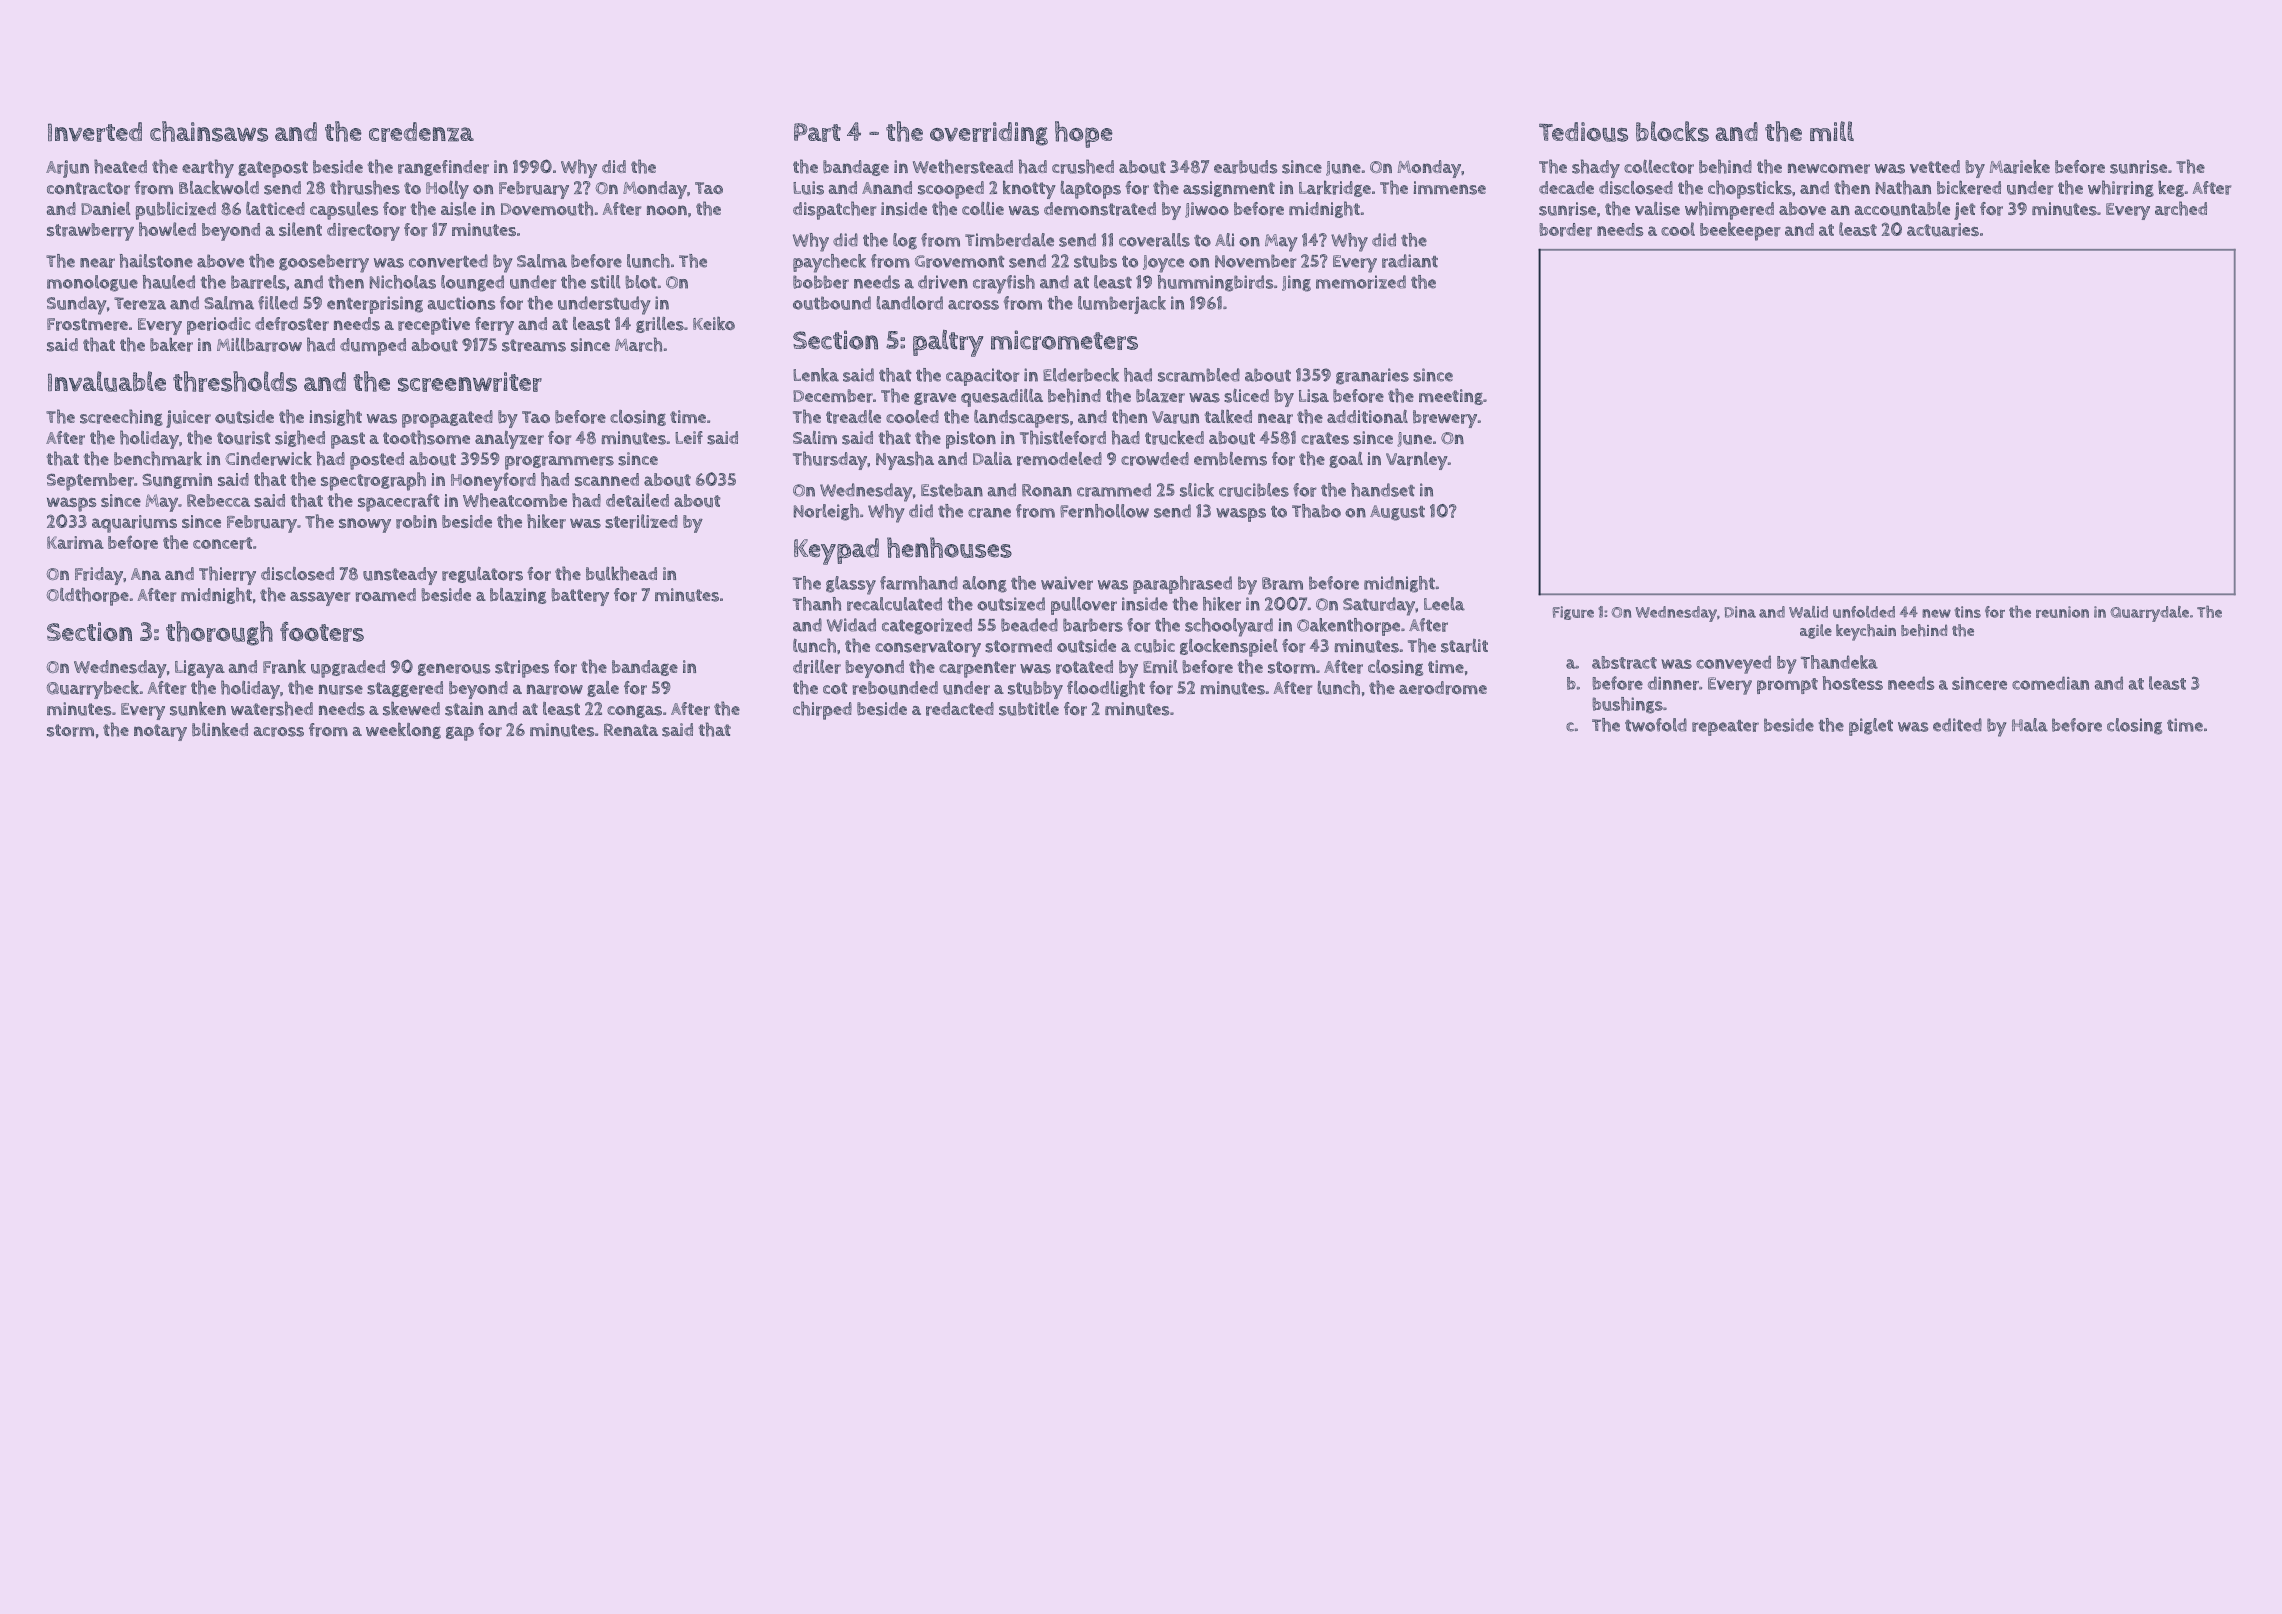 This screenshot has width=2282, height=1614. Describe the element at coordinates (160, 732) in the screenshot. I see `notary` at that location.
